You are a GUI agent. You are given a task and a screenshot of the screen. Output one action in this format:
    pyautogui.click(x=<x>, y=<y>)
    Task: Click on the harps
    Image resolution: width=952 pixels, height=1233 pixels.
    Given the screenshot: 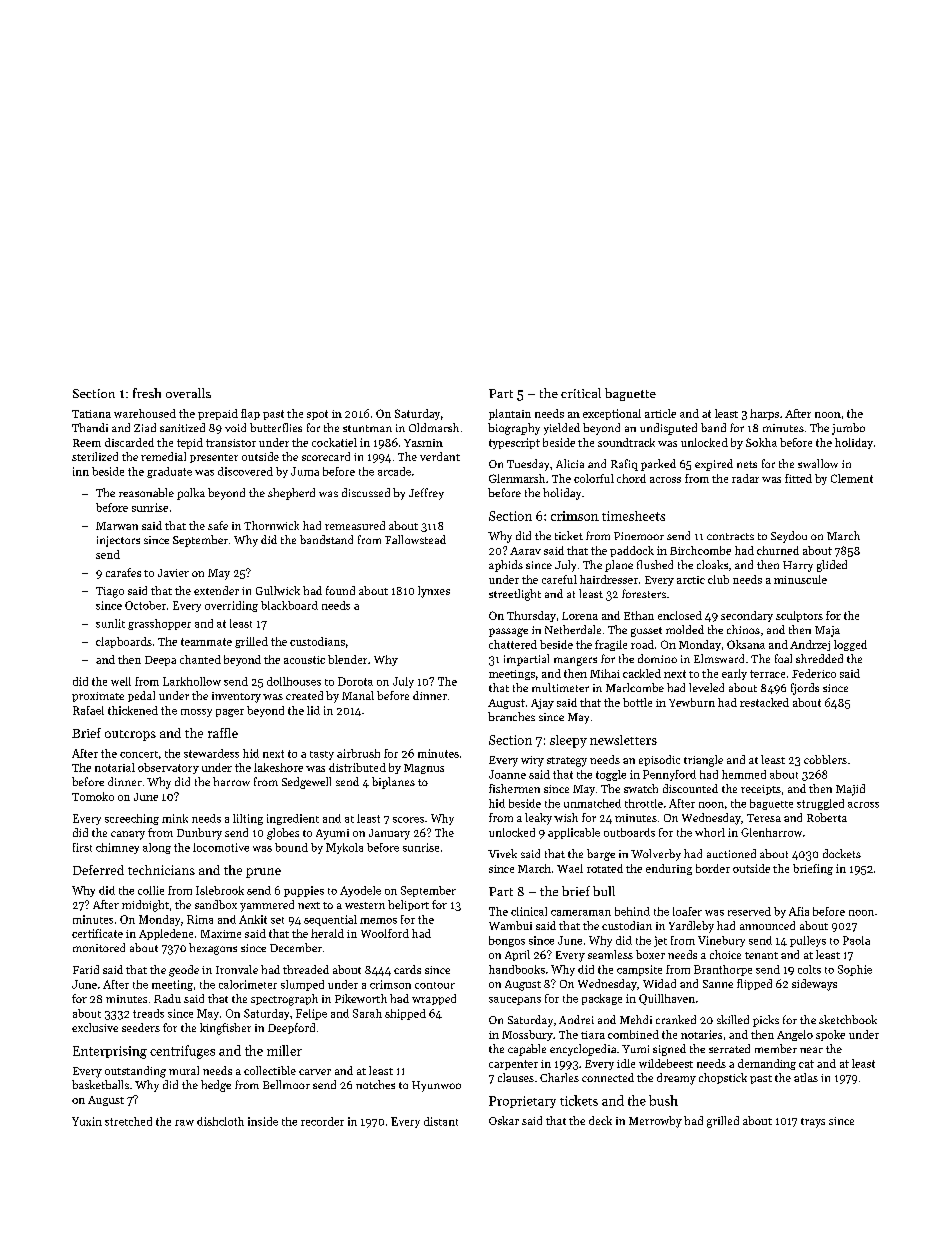 What is the action you would take?
    pyautogui.click(x=764, y=414)
